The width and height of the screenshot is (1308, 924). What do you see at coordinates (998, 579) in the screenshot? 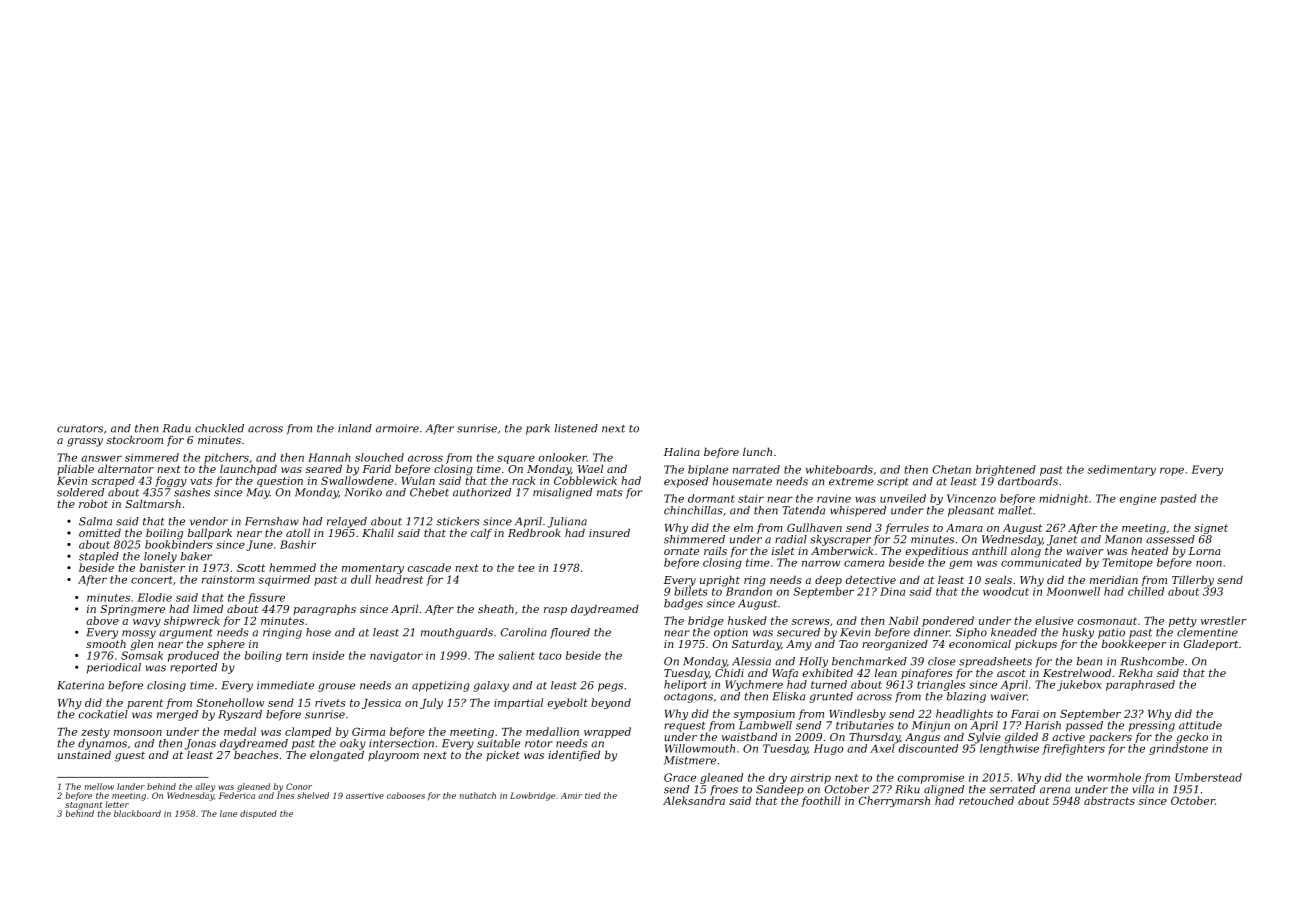
I see `seals` at bounding box center [998, 579].
